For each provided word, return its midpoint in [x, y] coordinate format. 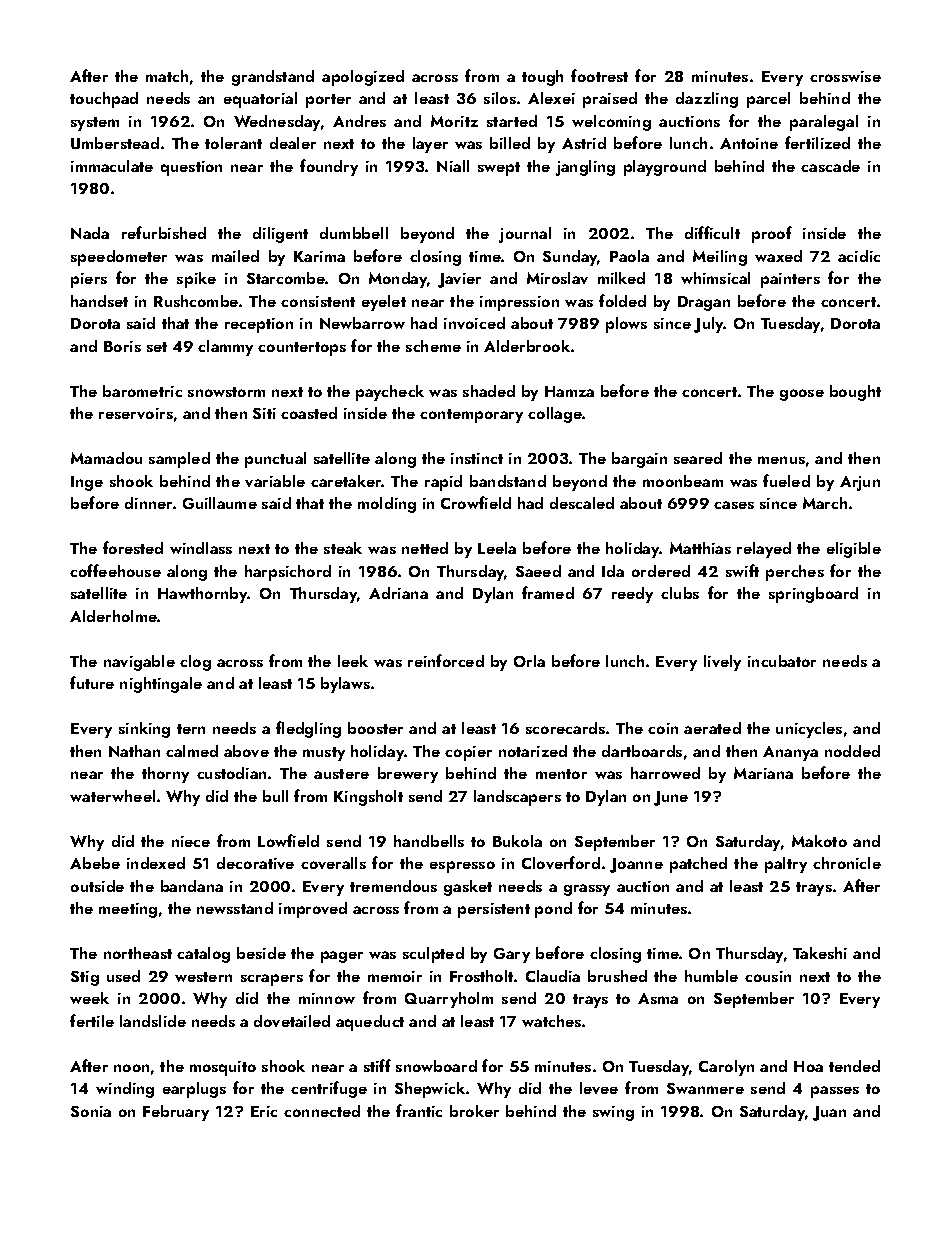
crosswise [845, 76]
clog [195, 663]
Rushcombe [196, 301]
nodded [852, 751]
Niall [453, 166]
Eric [264, 1111]
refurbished [164, 232]
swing [613, 1113]
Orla [529, 661]
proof [772, 234]
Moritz [454, 121]
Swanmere [705, 1088]
